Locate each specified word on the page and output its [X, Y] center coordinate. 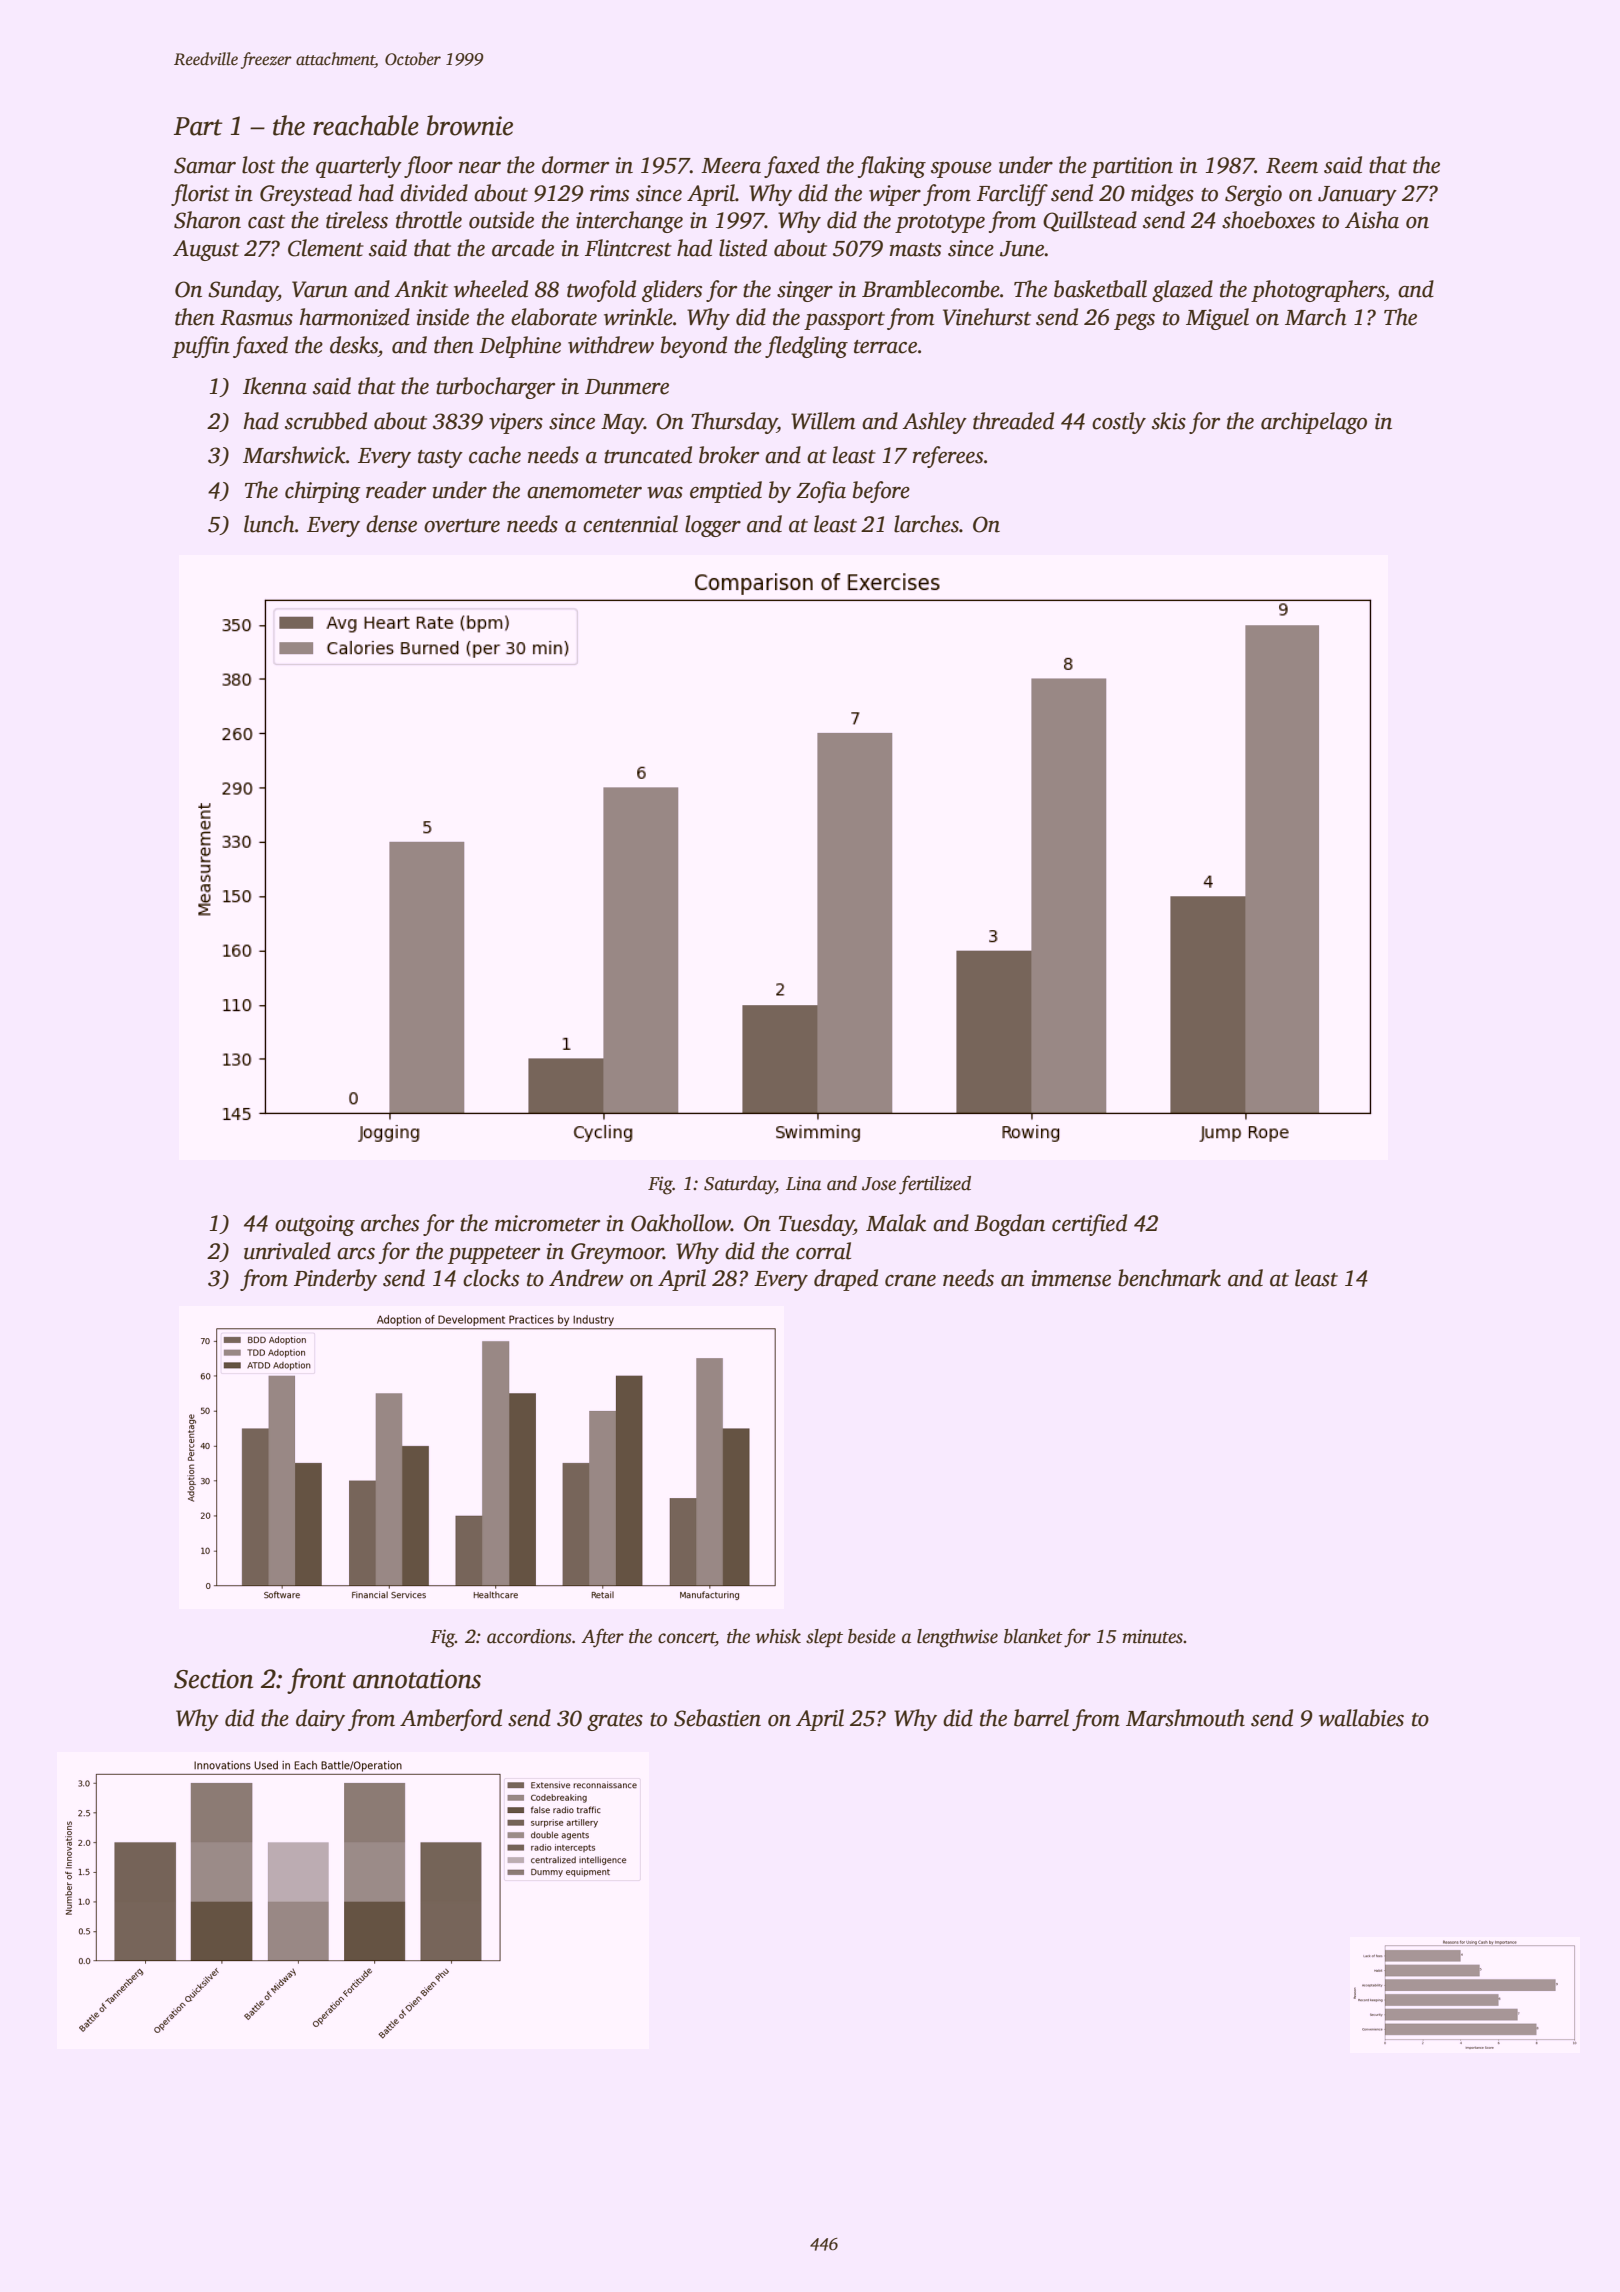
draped [846, 1280]
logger [713, 526]
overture [462, 526]
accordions [529, 1636]
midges [1162, 195]
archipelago [1314, 423]
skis [1169, 421]
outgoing [315, 1225]
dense [391, 524]
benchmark [1169, 1278]
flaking [892, 167]
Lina [803, 1183]
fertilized [935, 1185]
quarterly [359, 167]
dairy [320, 1720]
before [881, 492]
